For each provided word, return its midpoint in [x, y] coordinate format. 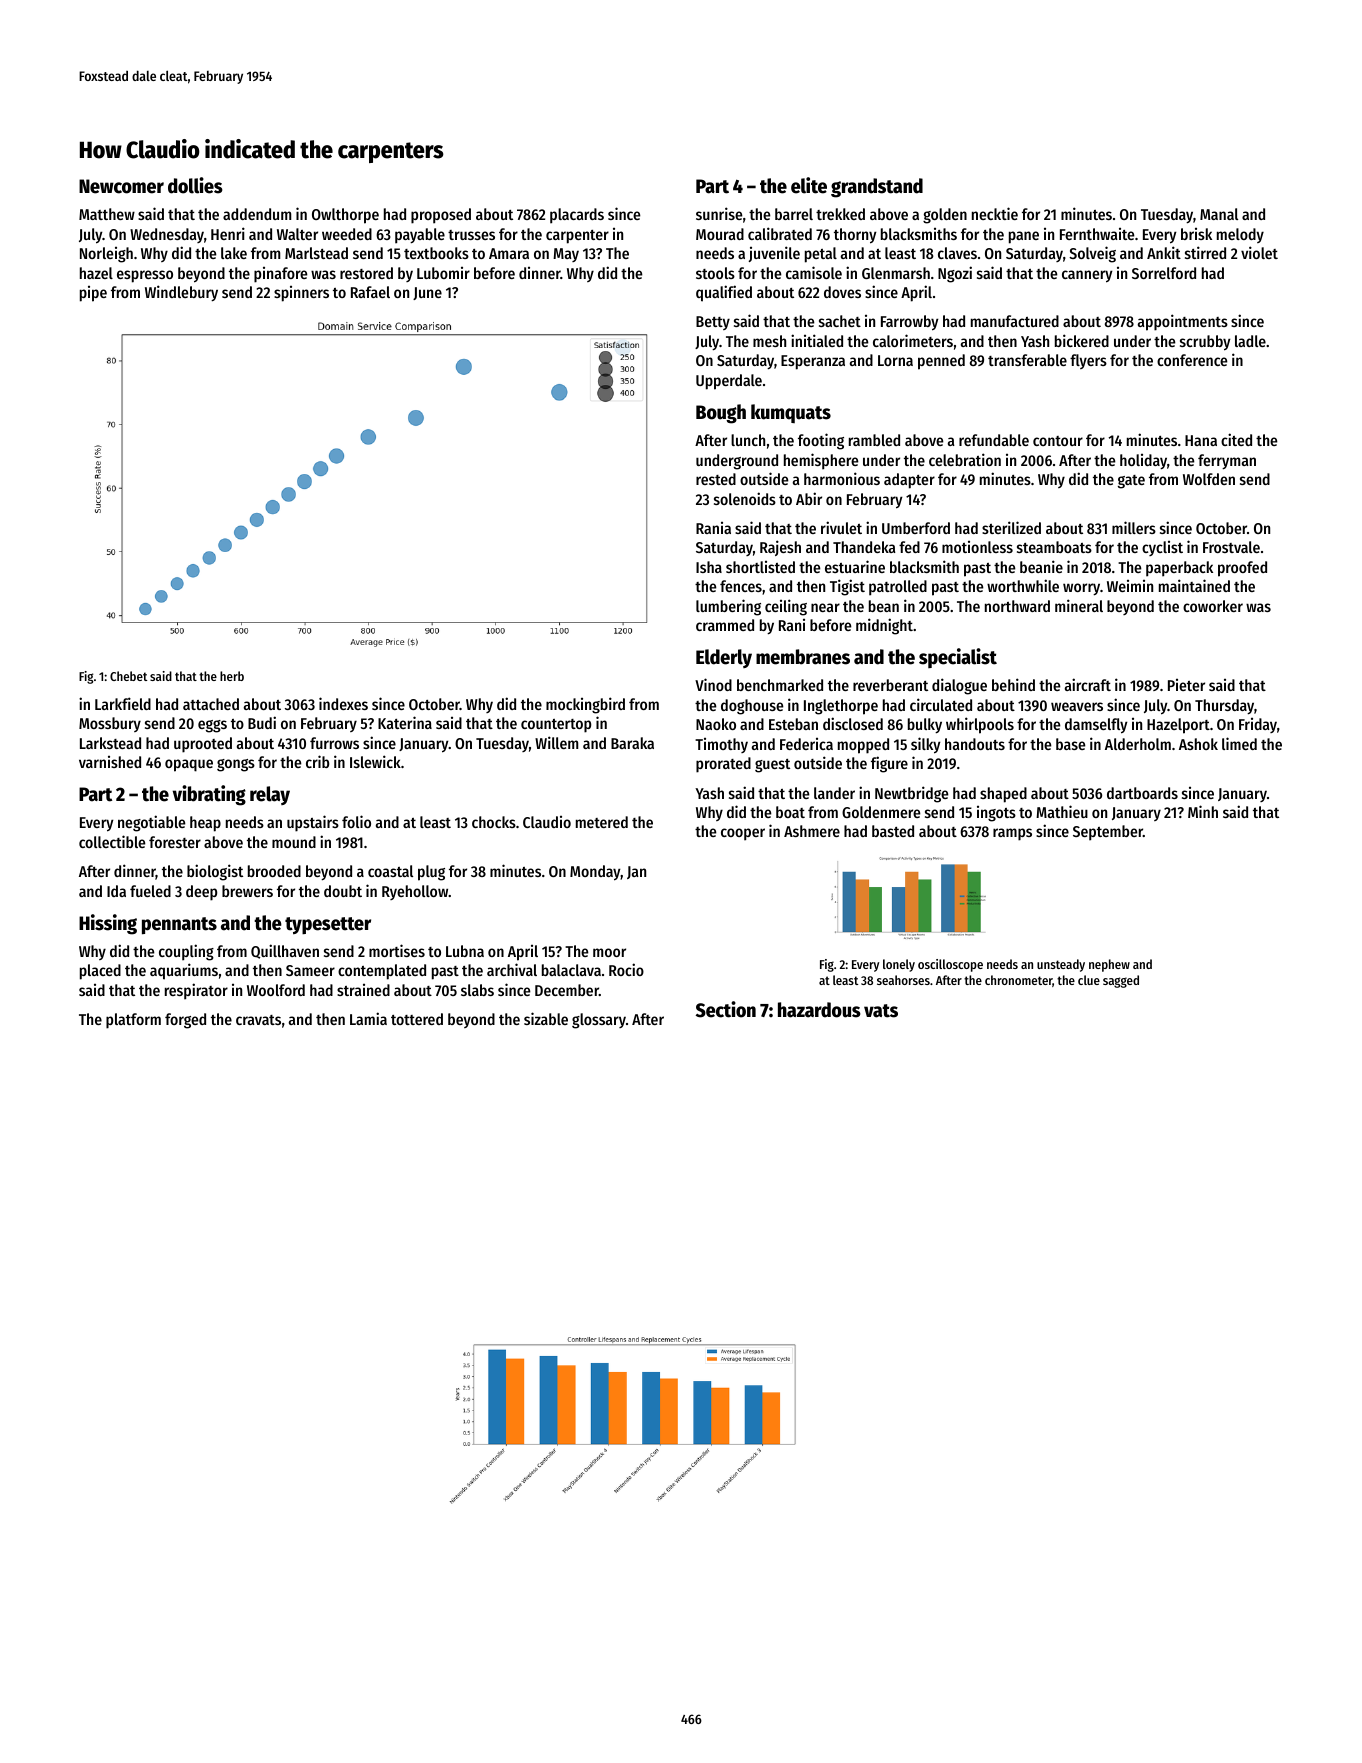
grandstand [877, 188]
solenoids [745, 498]
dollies [195, 185]
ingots [996, 814]
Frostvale [1231, 547]
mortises [397, 950]
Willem [556, 742]
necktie [995, 213]
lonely [899, 965]
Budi [262, 722]
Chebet [128, 676]
